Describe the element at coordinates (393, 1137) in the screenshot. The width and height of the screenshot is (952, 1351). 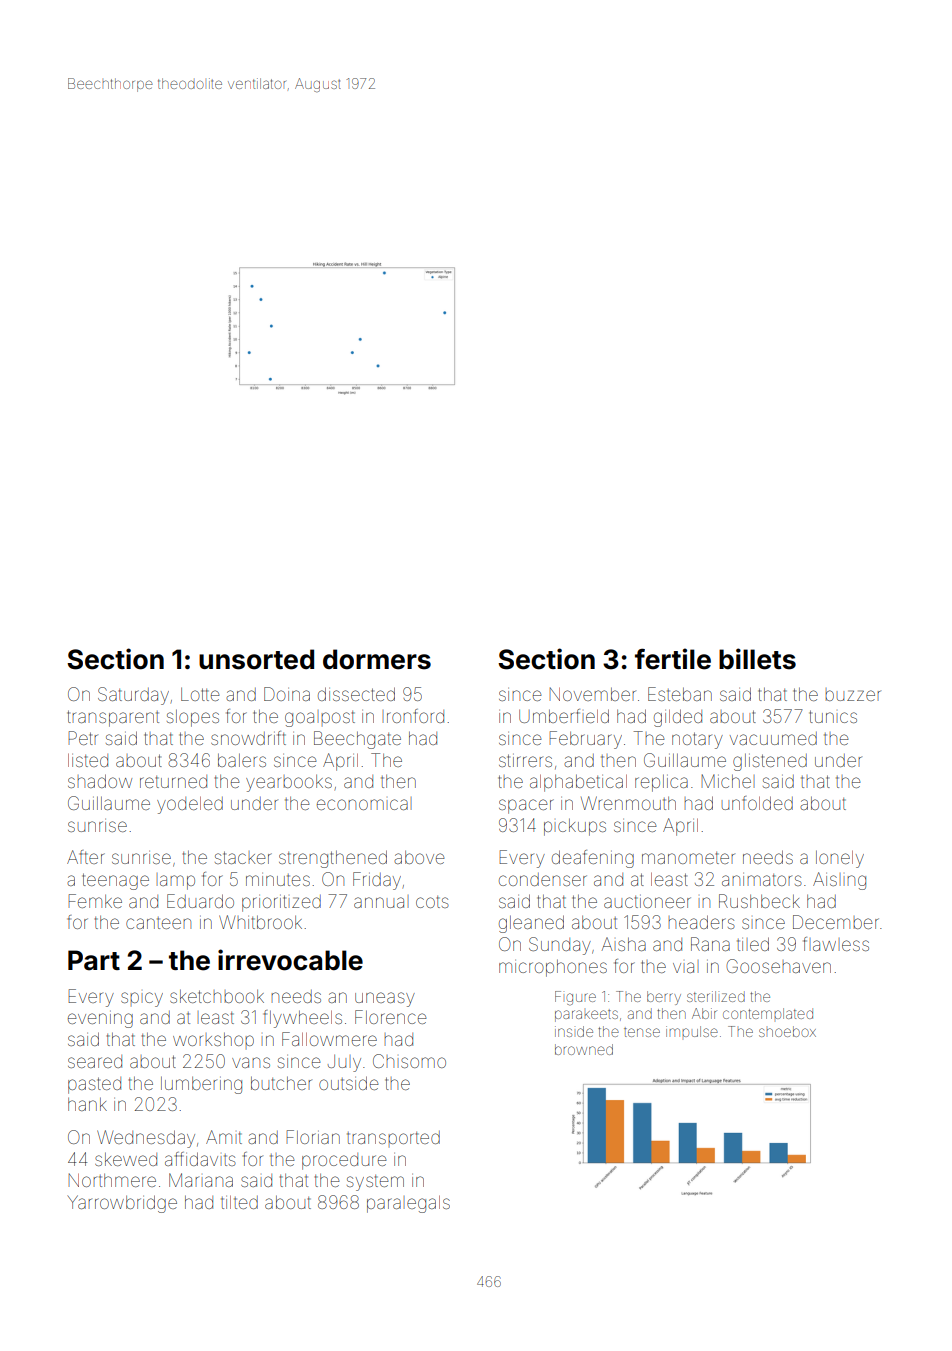
I see `transported` at that location.
